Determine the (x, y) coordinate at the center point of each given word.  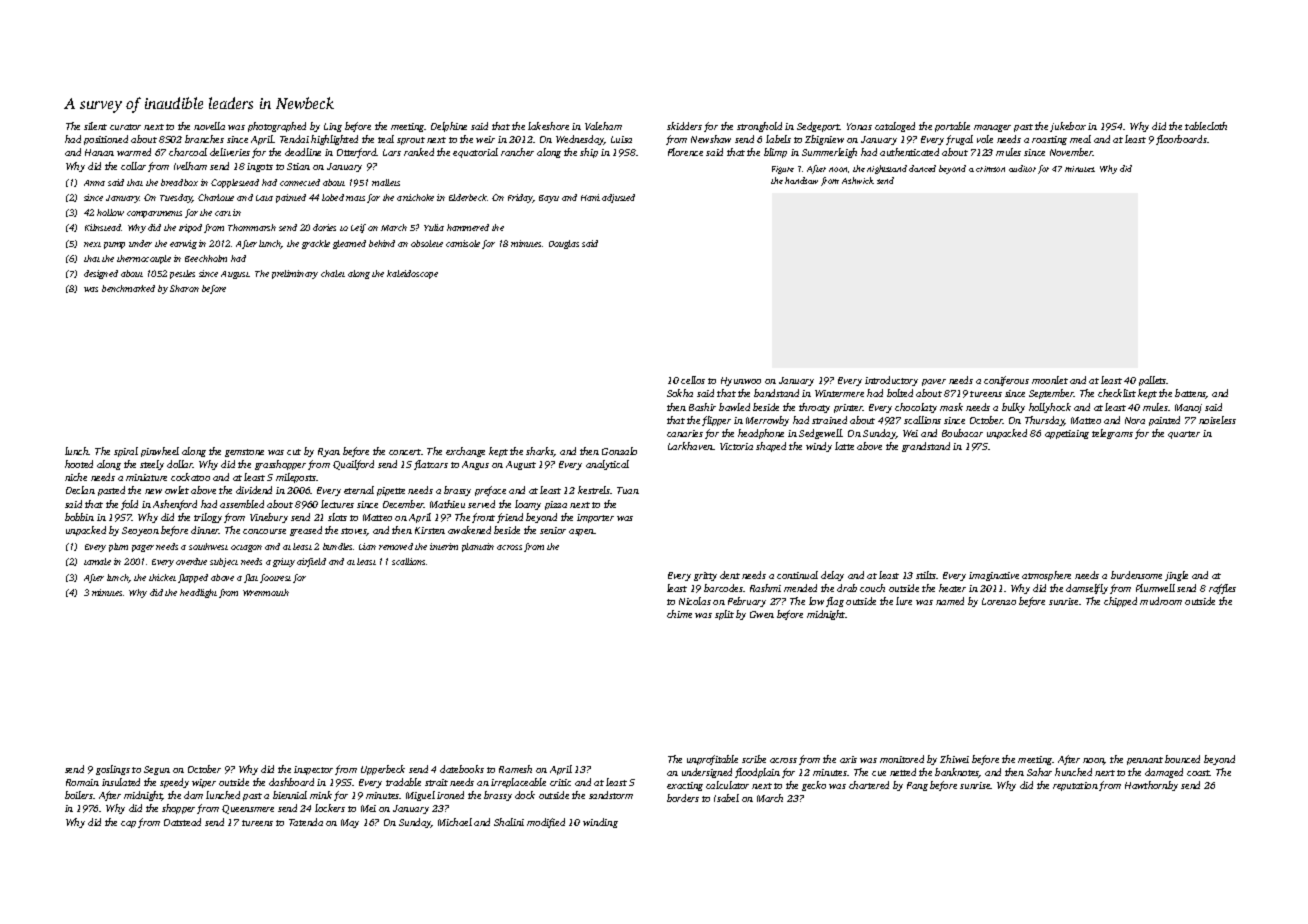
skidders (684, 126)
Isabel (726, 798)
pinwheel (160, 452)
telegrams (1112, 434)
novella (209, 126)
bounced (1182, 759)
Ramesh (515, 769)
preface (490, 491)
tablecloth (1206, 126)
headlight (198, 593)
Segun (157, 770)
